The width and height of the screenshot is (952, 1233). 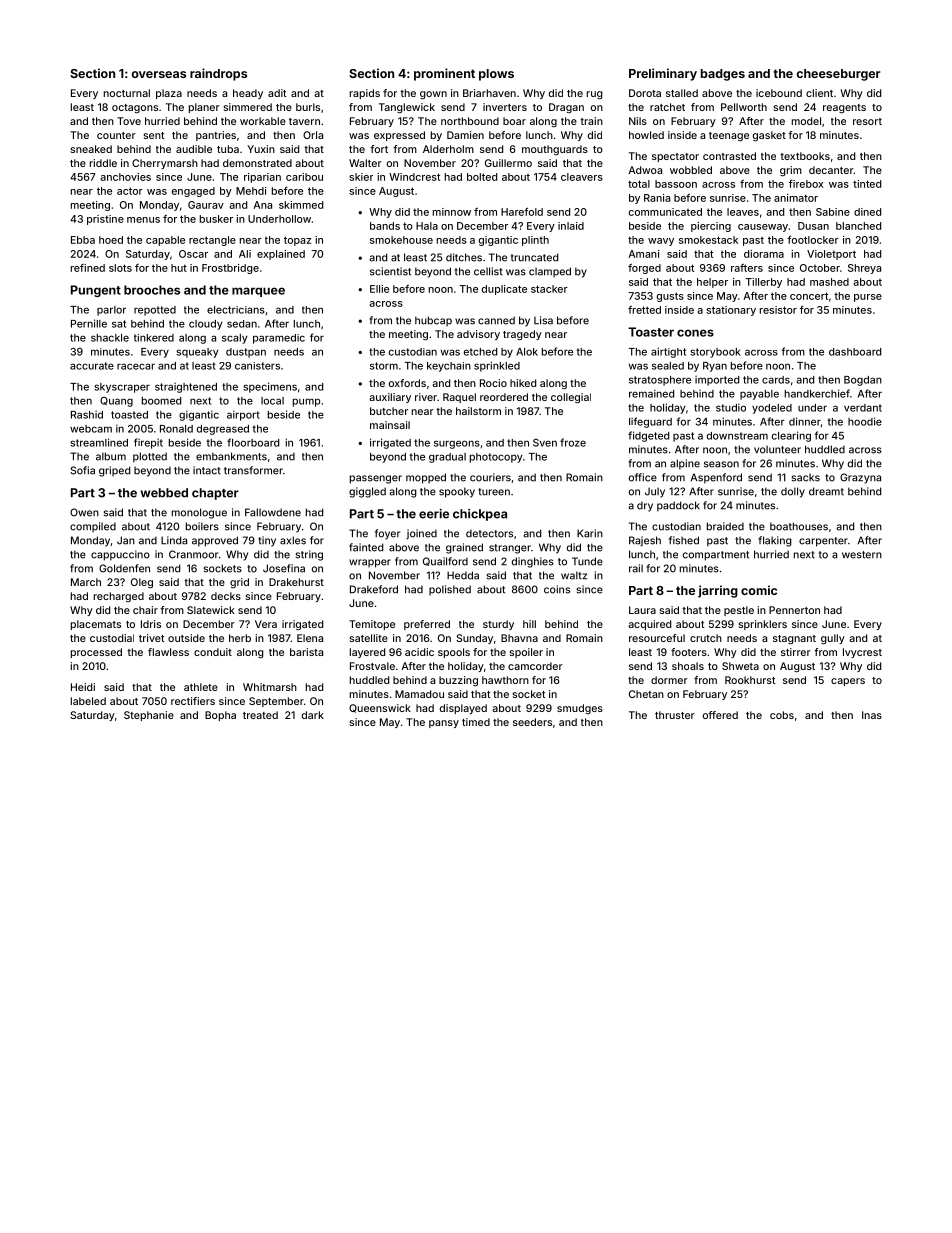 I want to click on lifeguard, so click(x=650, y=422).
